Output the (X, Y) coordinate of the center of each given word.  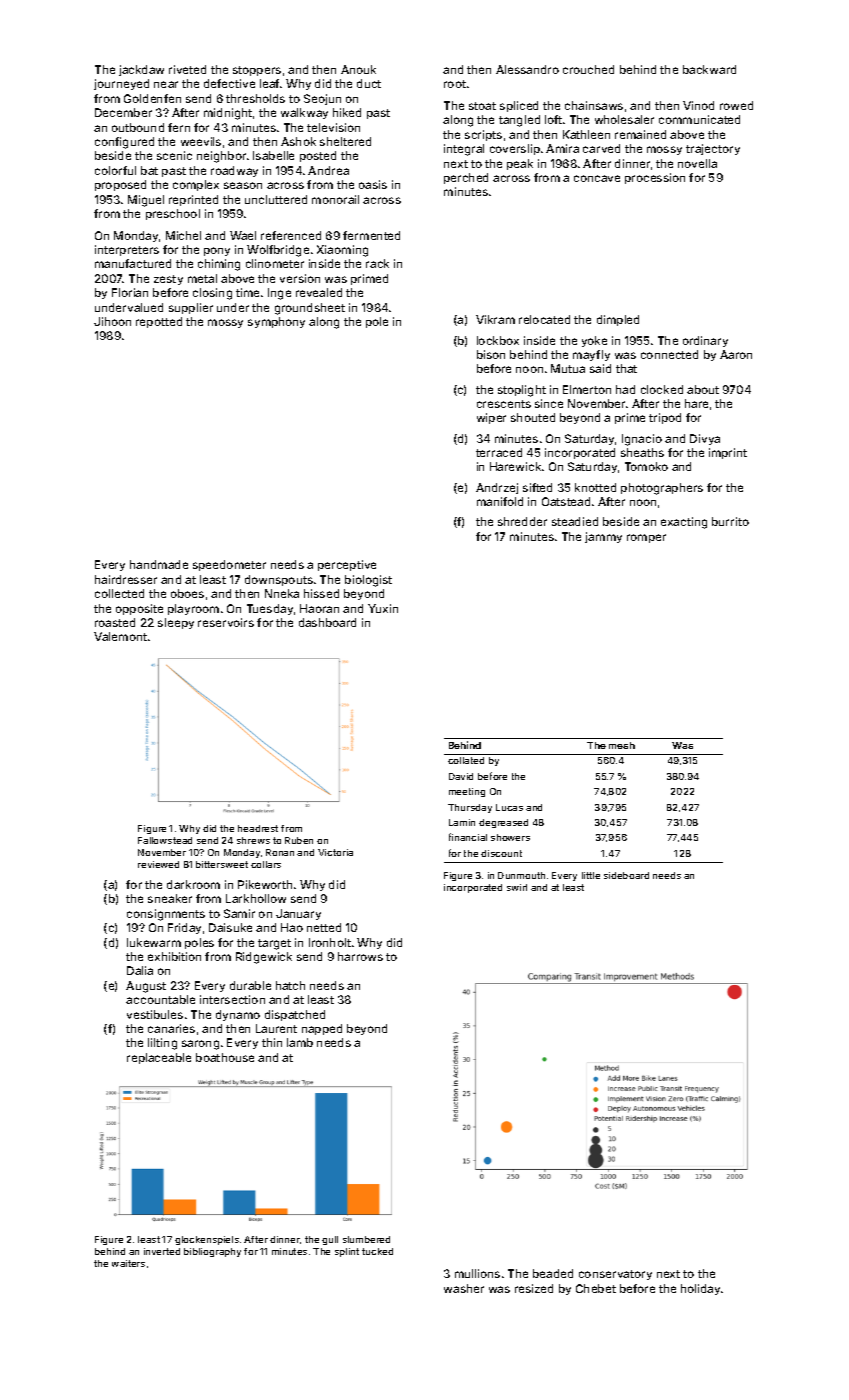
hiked (347, 112)
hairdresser (126, 579)
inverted (162, 1251)
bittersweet (222, 864)
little (591, 875)
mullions (477, 1273)
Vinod (698, 105)
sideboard (626, 875)
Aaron (736, 354)
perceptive (347, 565)
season (243, 185)
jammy (603, 537)
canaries (171, 1028)
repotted (159, 322)
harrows (360, 956)
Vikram (495, 319)
